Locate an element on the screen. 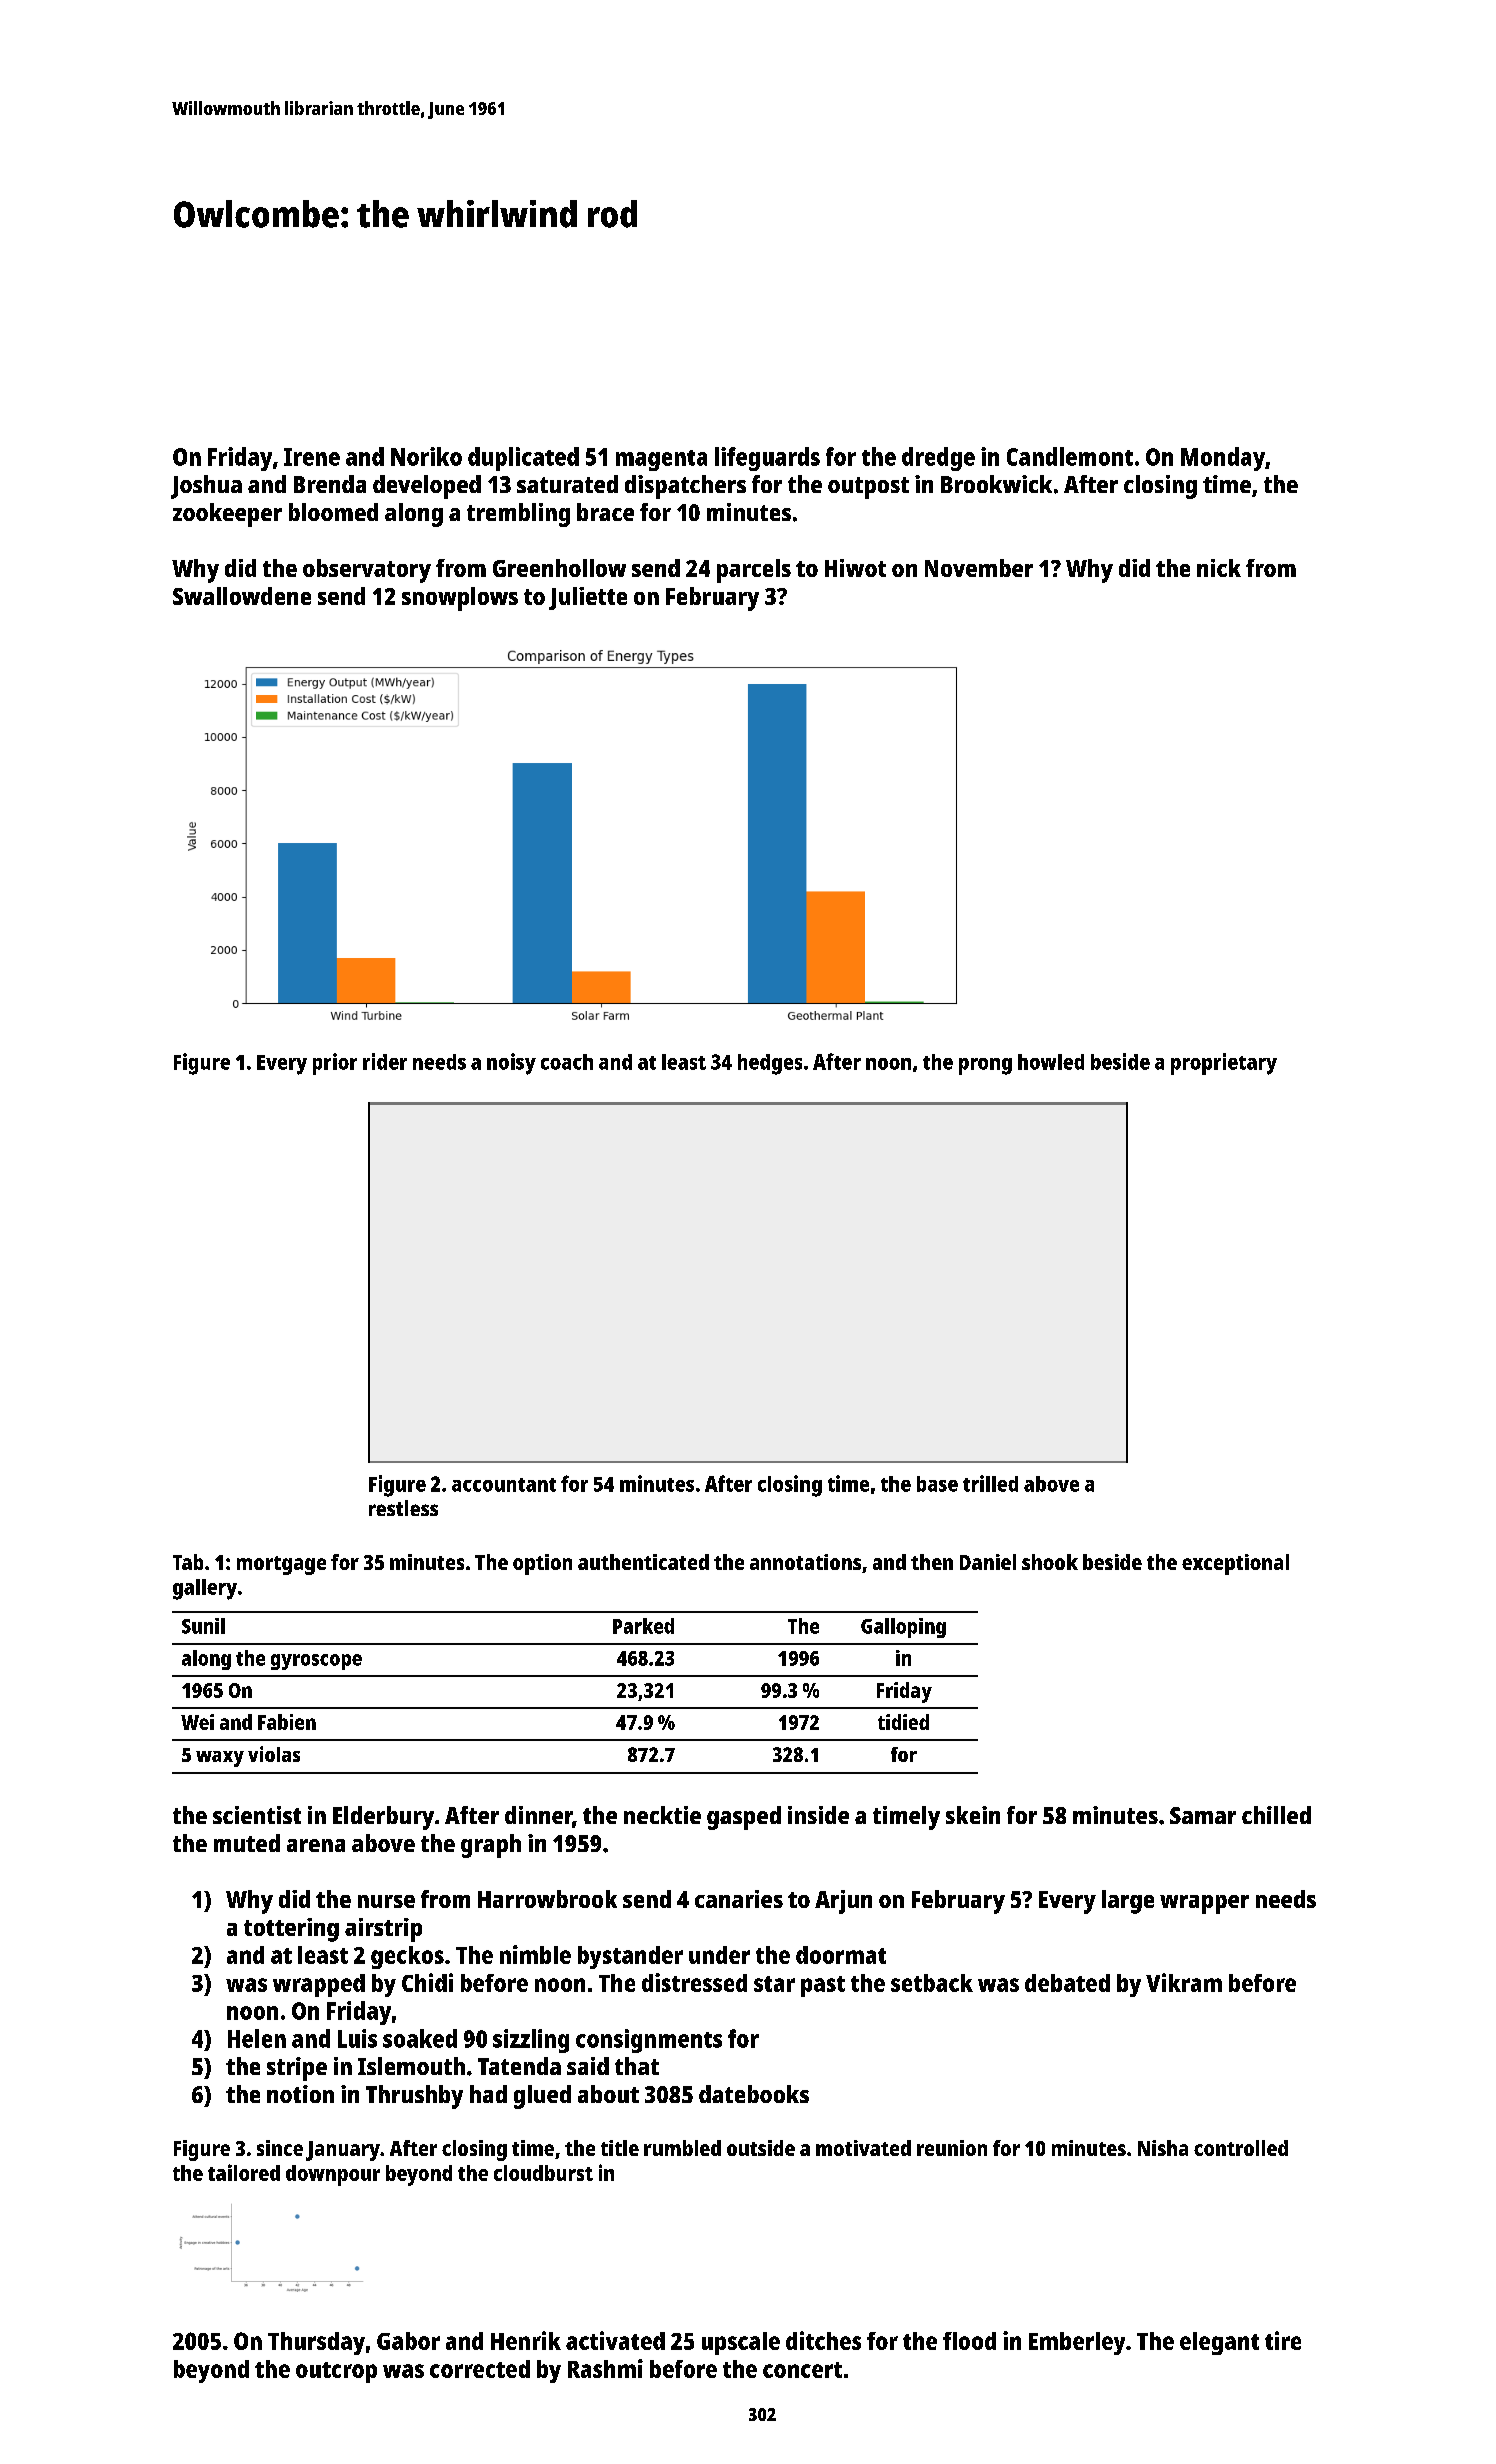 The image size is (1496, 2464). magenta is located at coordinates (661, 460).
